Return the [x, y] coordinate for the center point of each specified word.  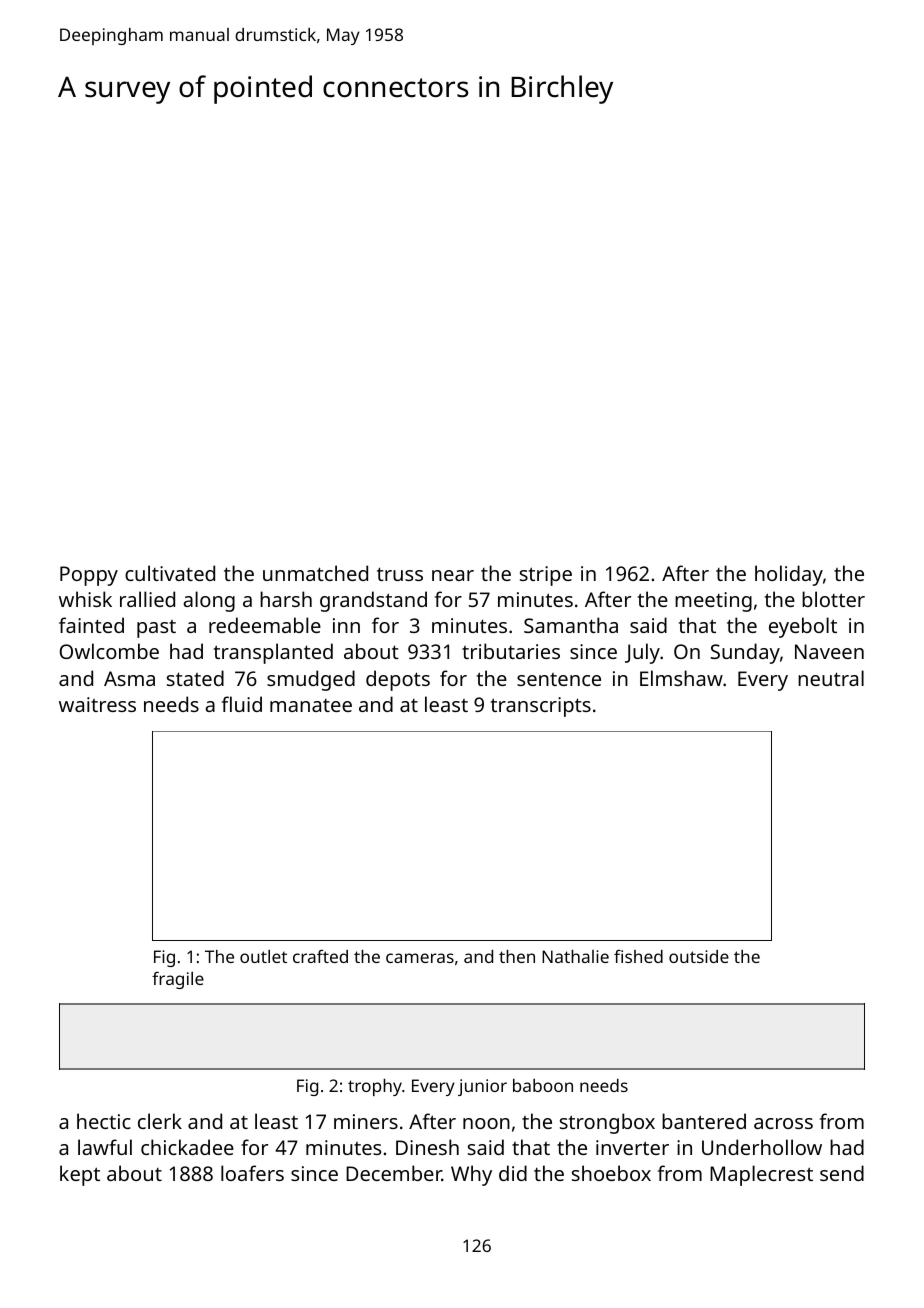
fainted [91, 625]
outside [699, 956]
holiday [789, 575]
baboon [543, 1085]
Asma [129, 678]
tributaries [511, 651]
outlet [263, 956]
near [453, 575]
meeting [713, 602]
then [517, 956]
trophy [375, 1087]
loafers [252, 1173]
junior [482, 1087]
